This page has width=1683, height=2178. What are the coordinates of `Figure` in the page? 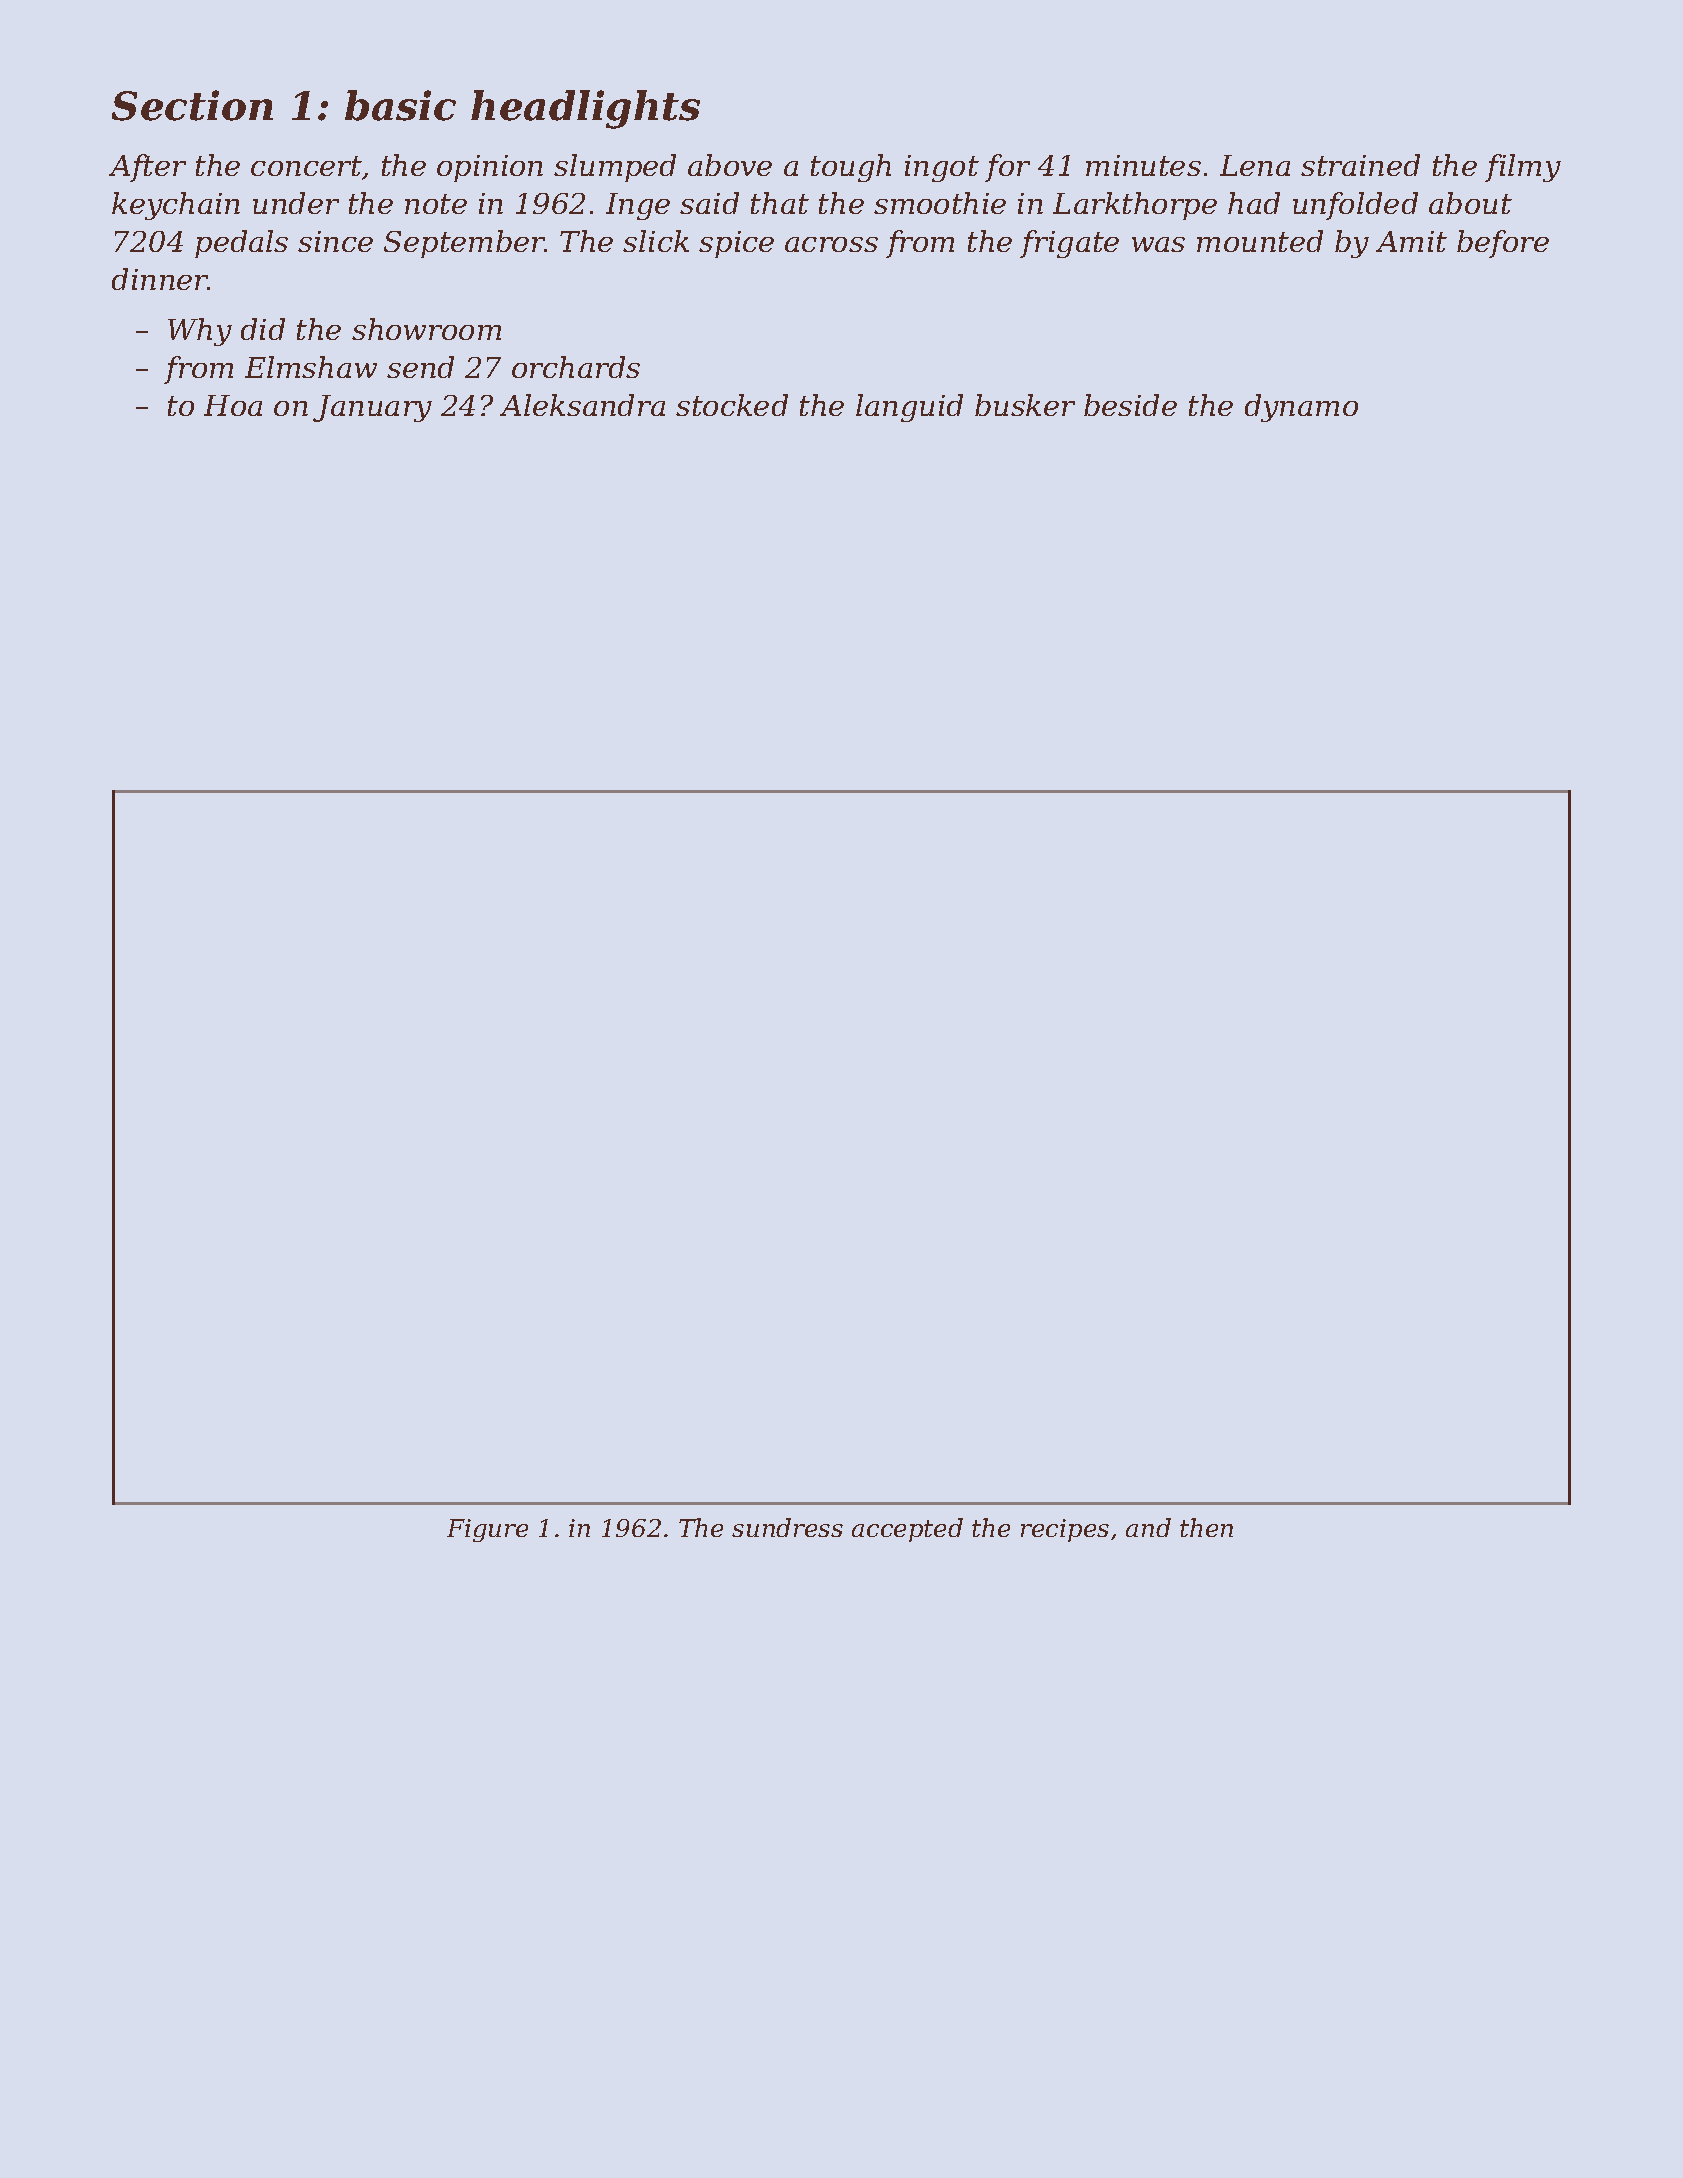 It's located at (487, 1530).
